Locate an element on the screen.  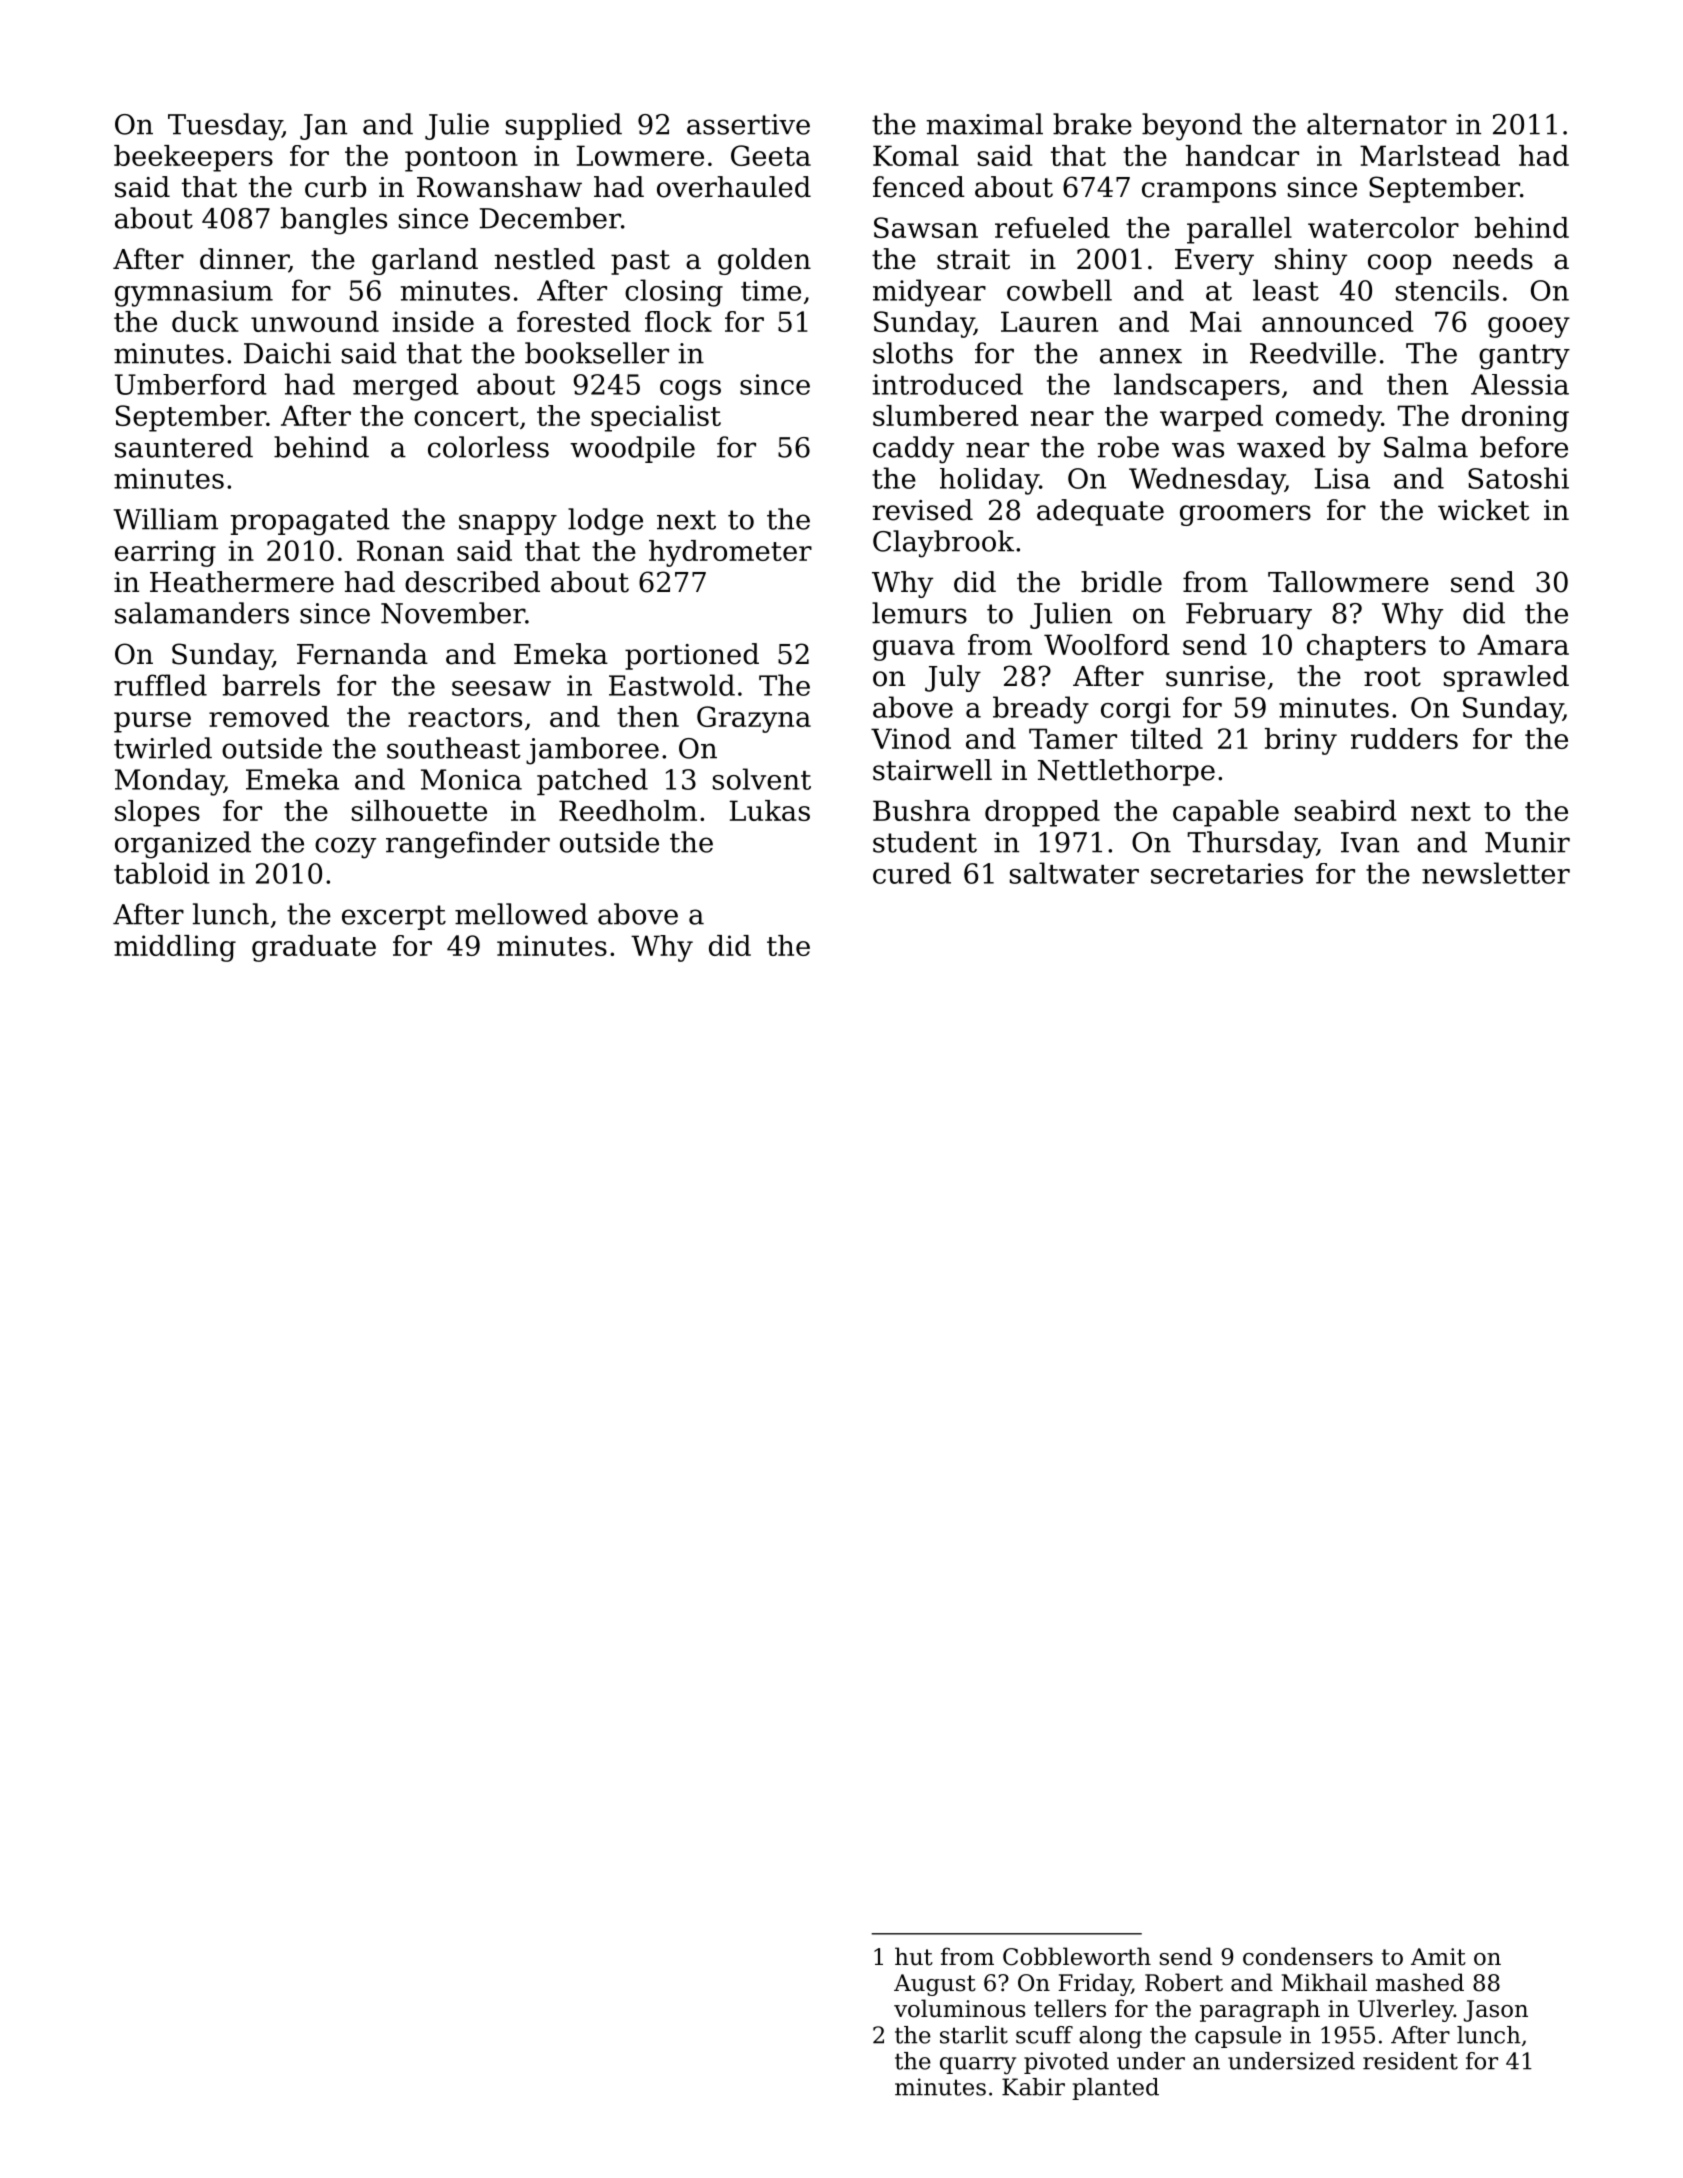
assertive is located at coordinates (748, 124).
